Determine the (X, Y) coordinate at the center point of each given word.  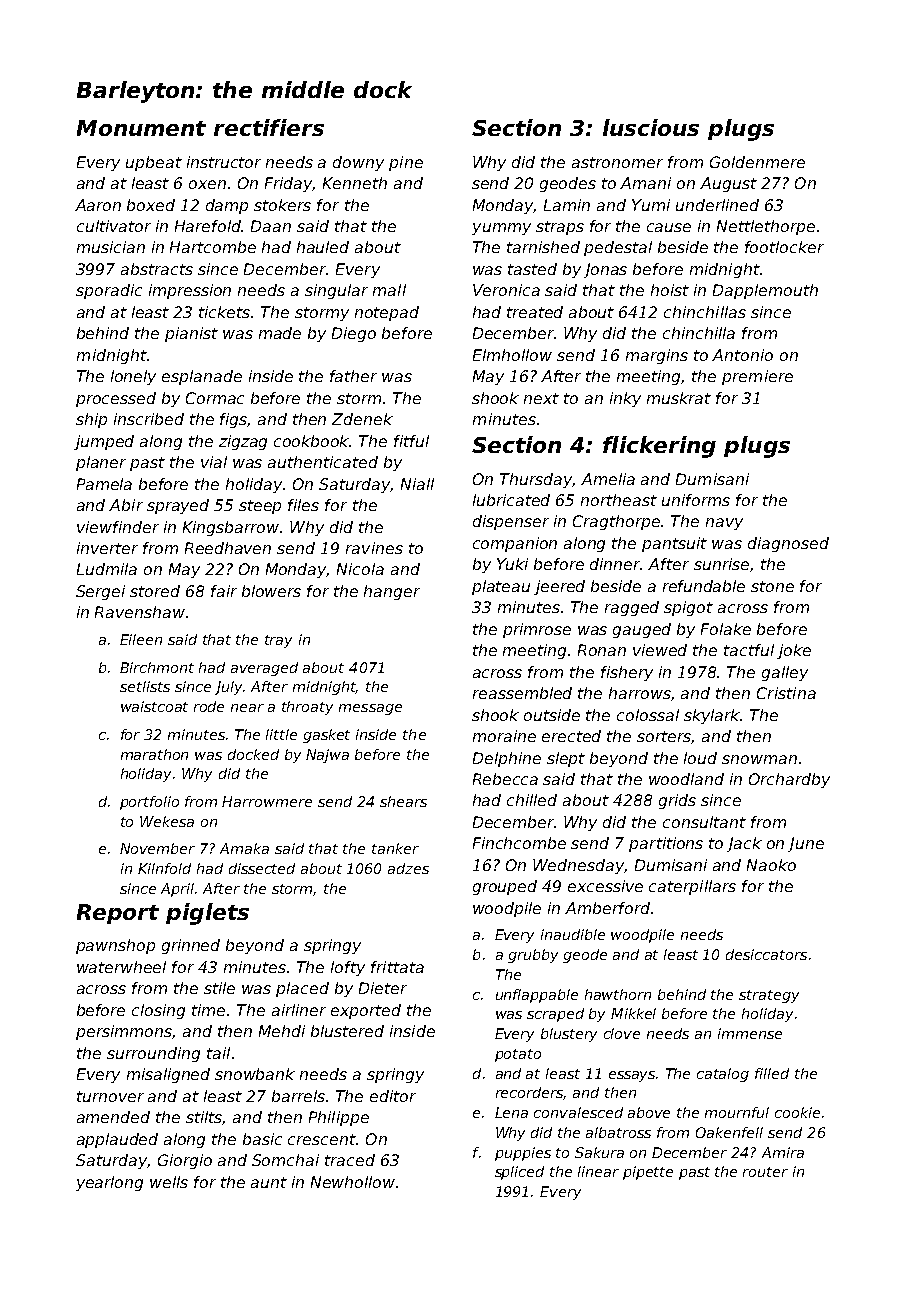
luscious (651, 127)
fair (224, 591)
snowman (759, 759)
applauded (117, 1140)
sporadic (109, 291)
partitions (666, 844)
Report (118, 914)
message (370, 709)
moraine (504, 736)
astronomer (617, 162)
